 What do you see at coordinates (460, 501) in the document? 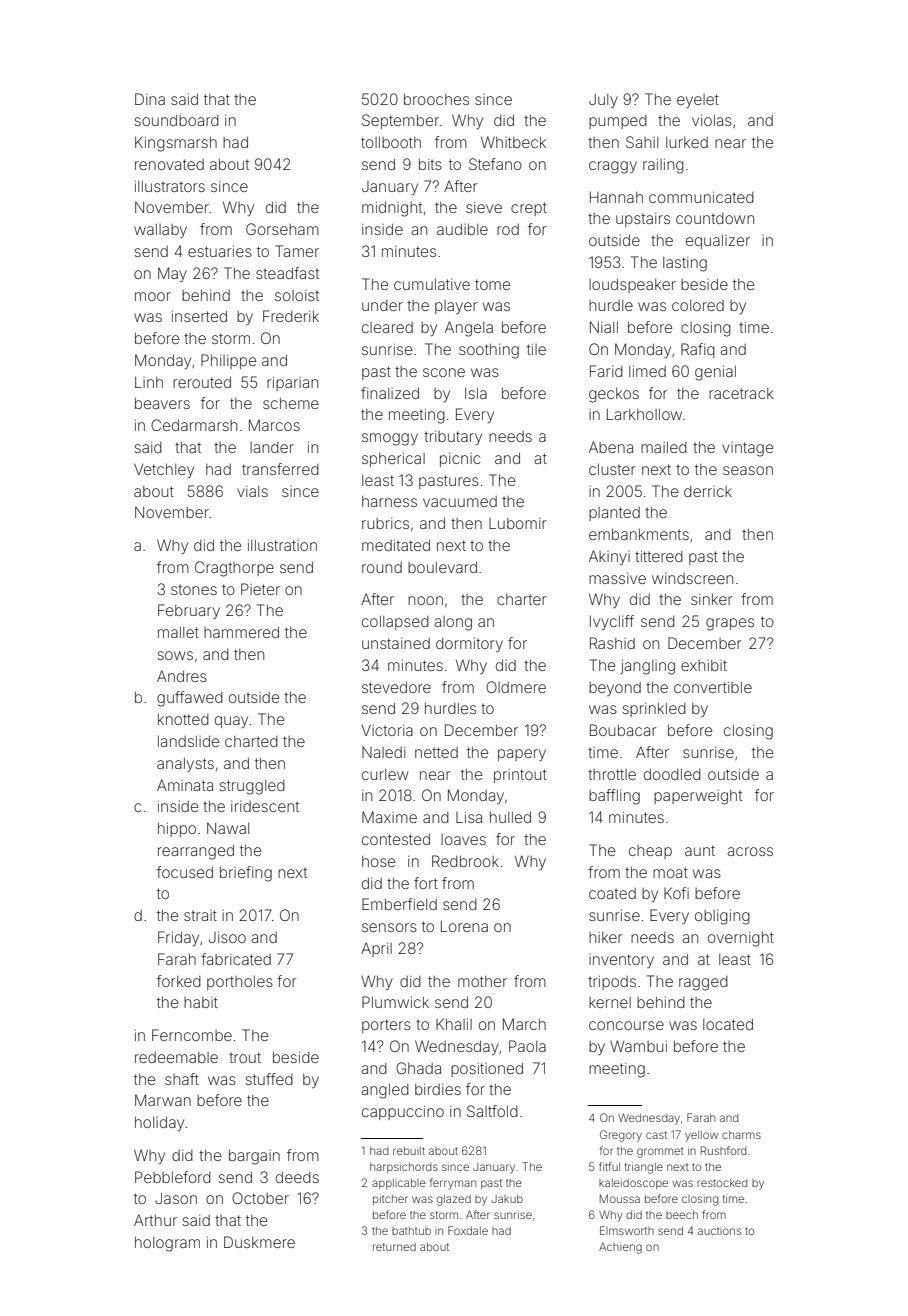
I see `vacuumed` at bounding box center [460, 501].
